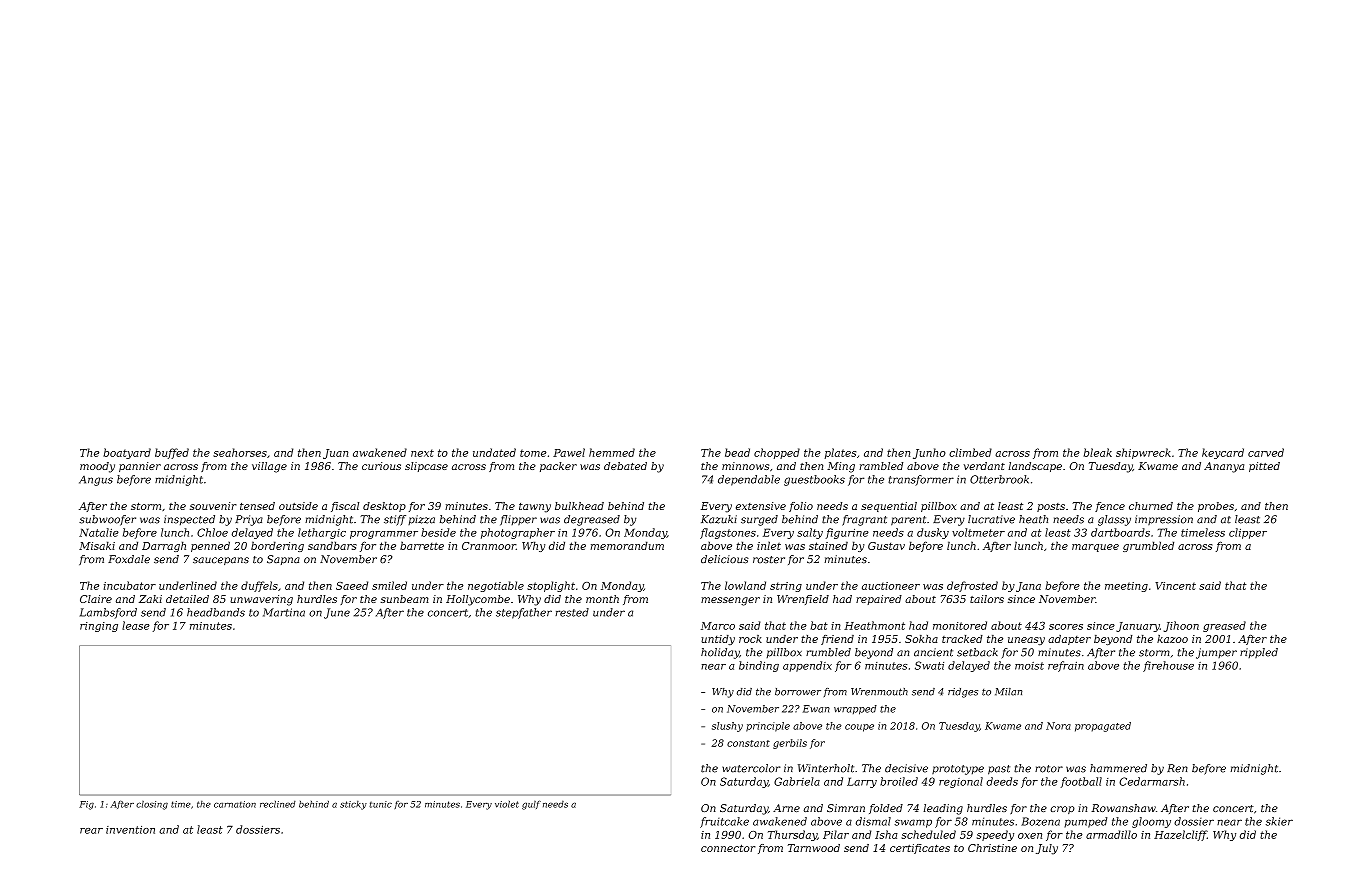 Image resolution: width=1372 pixels, height=887 pixels. I want to click on July, so click(1047, 849).
